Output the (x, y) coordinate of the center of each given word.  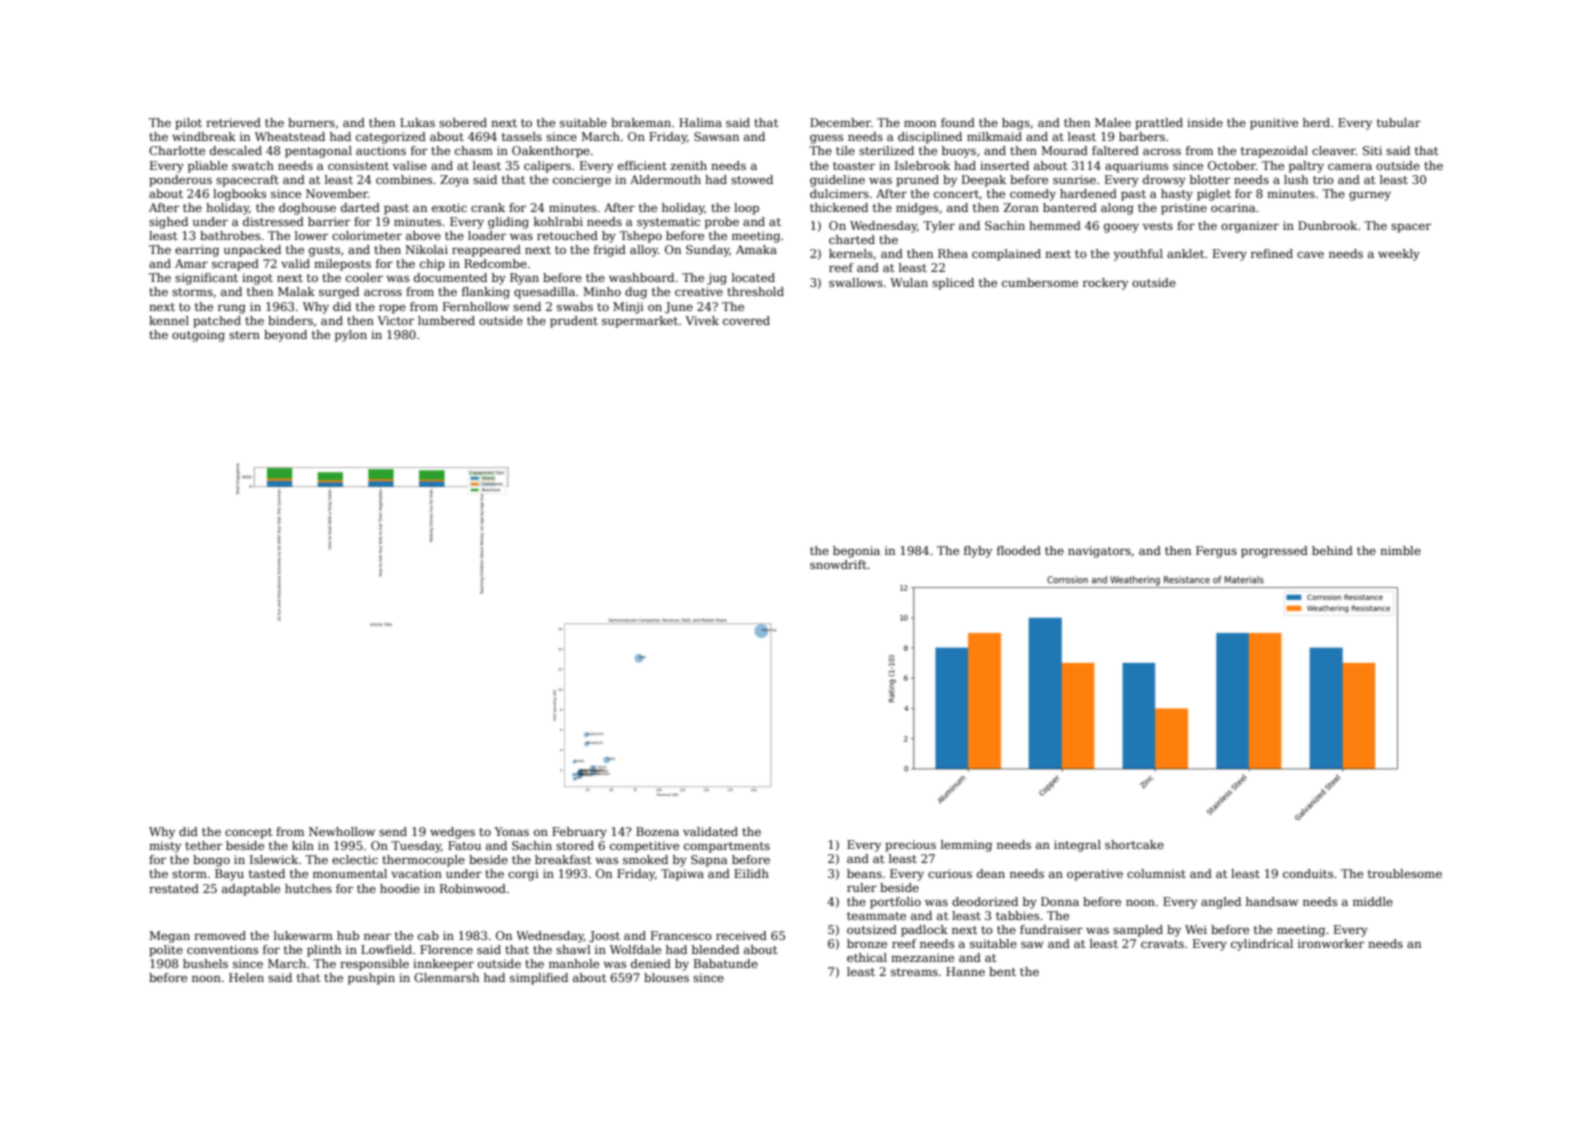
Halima (700, 122)
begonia (856, 552)
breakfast (563, 859)
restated (174, 888)
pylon (351, 336)
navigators (1099, 552)
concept (248, 833)
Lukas (417, 122)
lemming (966, 846)
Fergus (1216, 552)
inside (1205, 122)
